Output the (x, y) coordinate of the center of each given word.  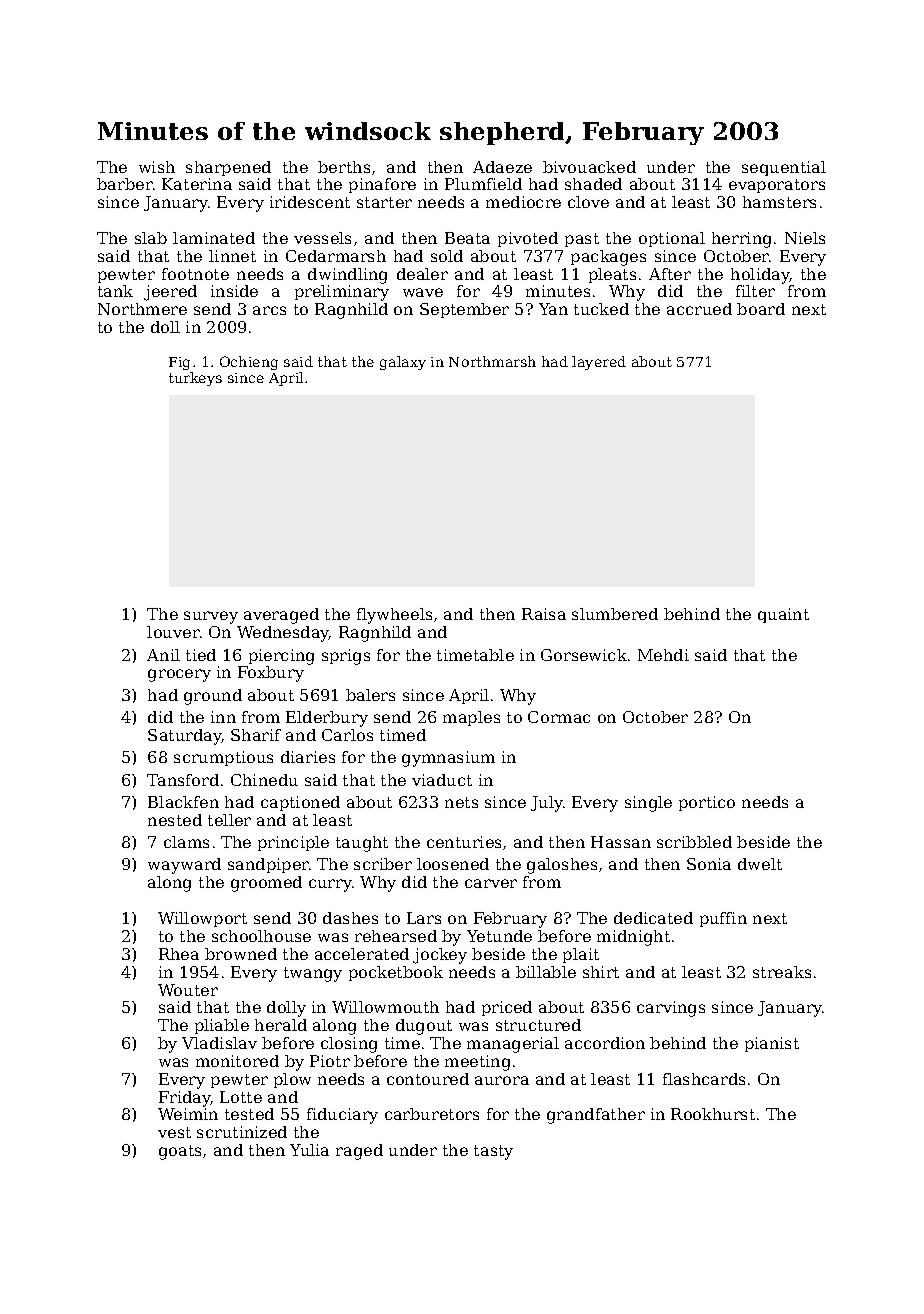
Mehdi (663, 655)
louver (173, 632)
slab (151, 238)
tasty (493, 1152)
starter (384, 202)
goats (180, 1152)
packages (608, 258)
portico (707, 803)
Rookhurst (713, 1114)
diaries (308, 757)
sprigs (346, 657)
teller (229, 820)
